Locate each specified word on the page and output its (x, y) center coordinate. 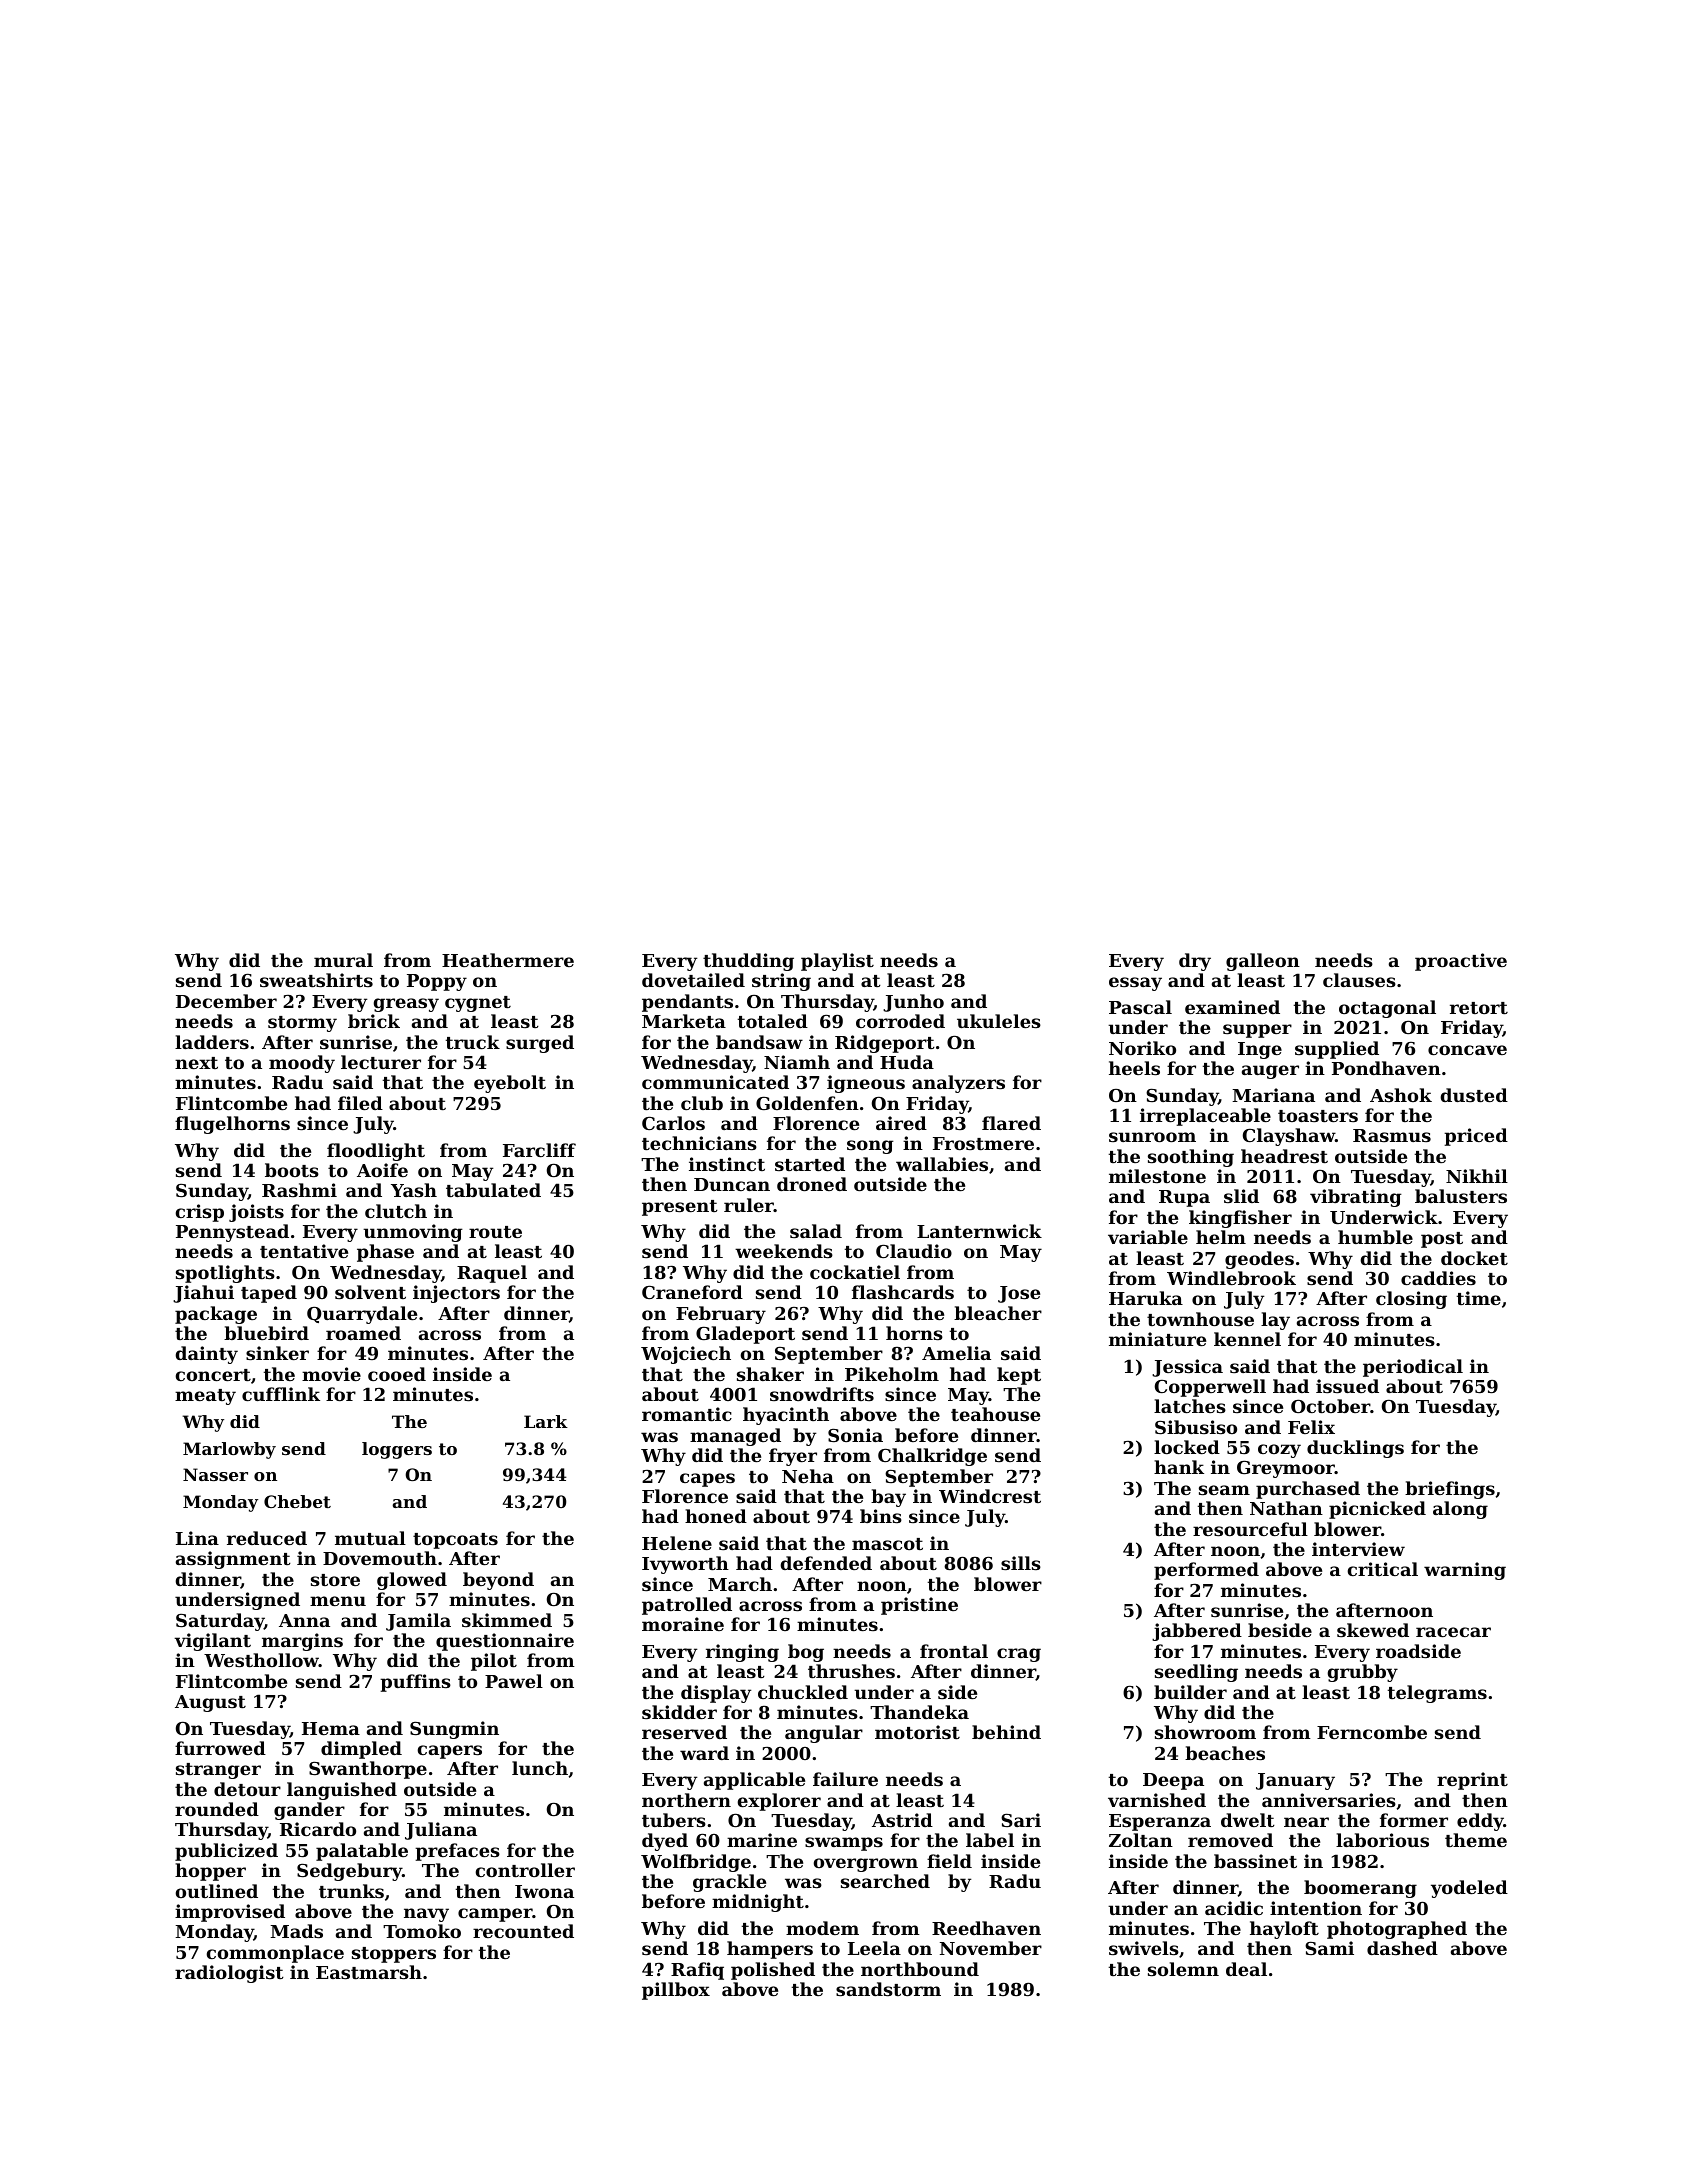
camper (495, 1915)
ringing (742, 1653)
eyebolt (510, 1084)
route (495, 1232)
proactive (1461, 962)
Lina (197, 1538)
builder (1190, 1692)
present (680, 1208)
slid (1241, 1196)
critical (1383, 1569)
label (990, 1840)
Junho (913, 1003)
